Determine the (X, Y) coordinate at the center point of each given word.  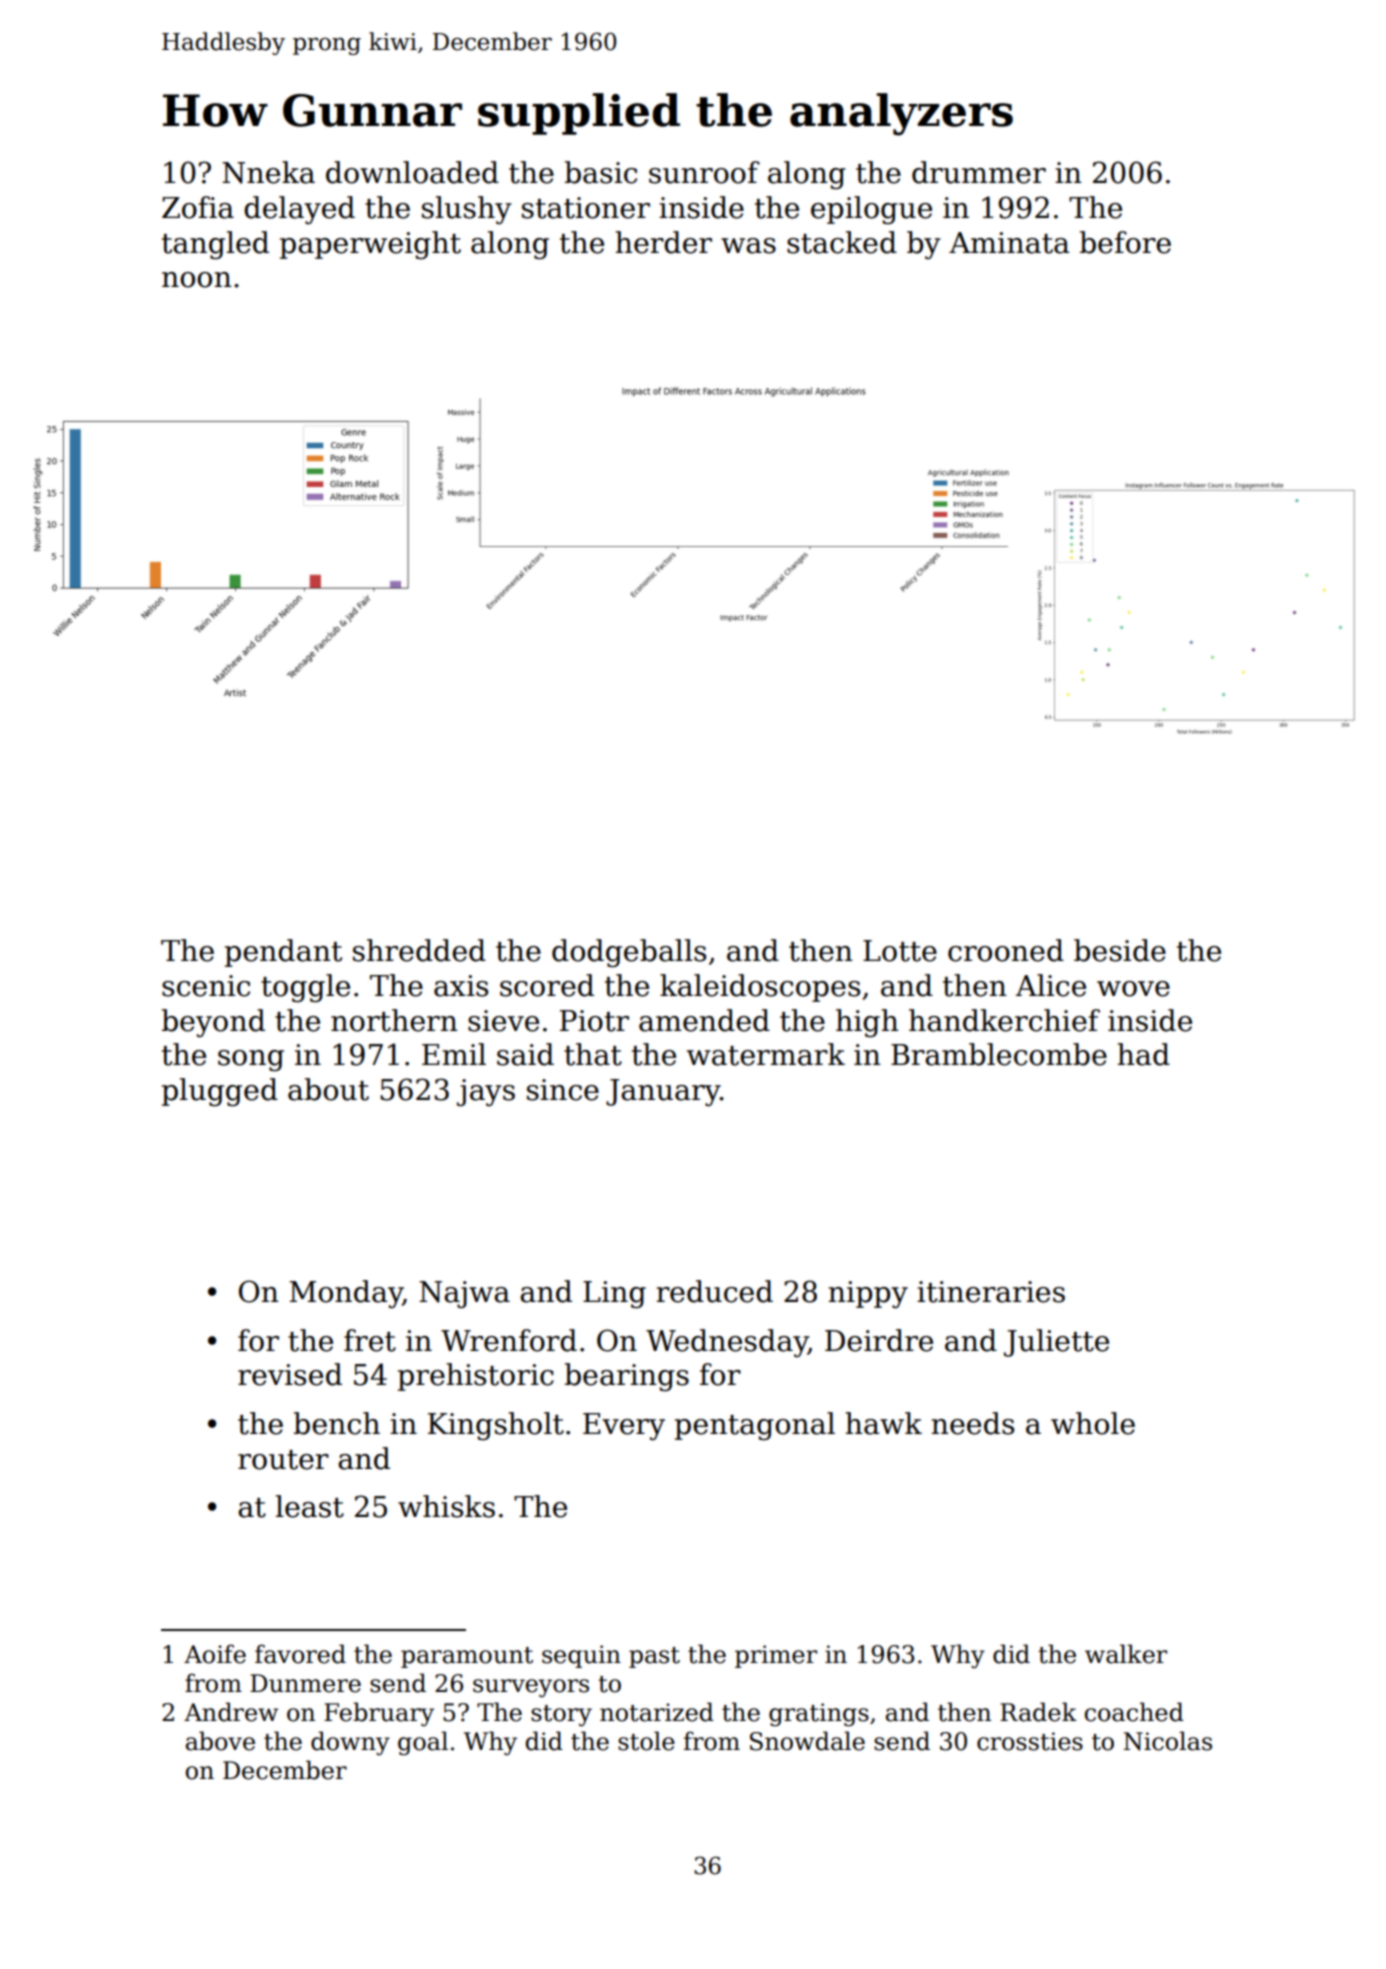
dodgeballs (629, 953)
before (1125, 242)
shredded (419, 950)
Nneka (268, 172)
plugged (220, 1092)
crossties (1030, 1741)
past (654, 1657)
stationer (586, 208)
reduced (714, 1291)
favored (300, 1654)
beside (1120, 950)
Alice (1050, 985)
